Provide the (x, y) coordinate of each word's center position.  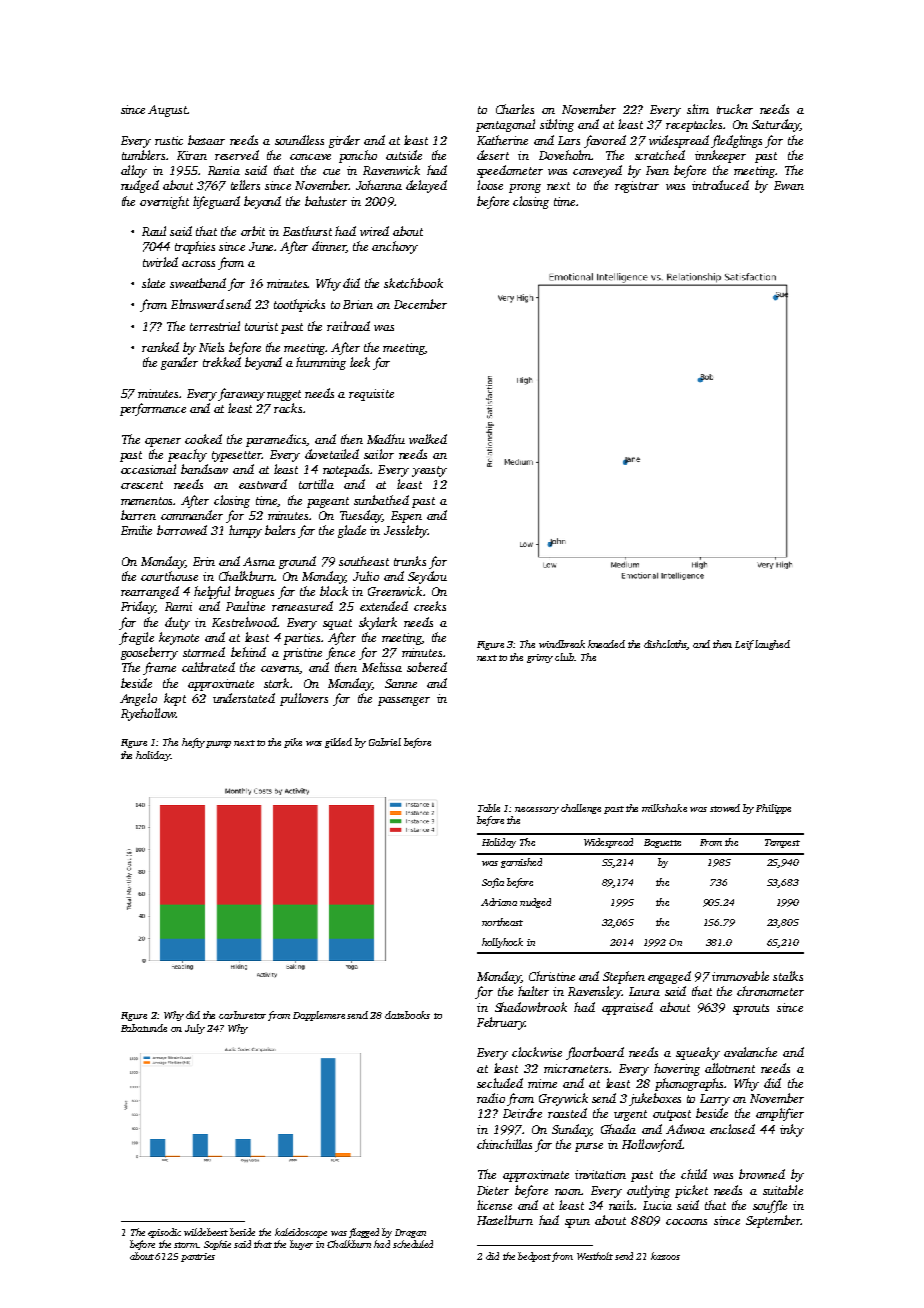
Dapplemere (319, 1016)
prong (525, 188)
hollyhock (502, 943)
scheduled (413, 1244)
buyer (301, 1245)
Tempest (782, 843)
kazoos (665, 1256)
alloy (134, 171)
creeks (430, 606)
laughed (772, 645)
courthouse (169, 576)
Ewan (789, 185)
